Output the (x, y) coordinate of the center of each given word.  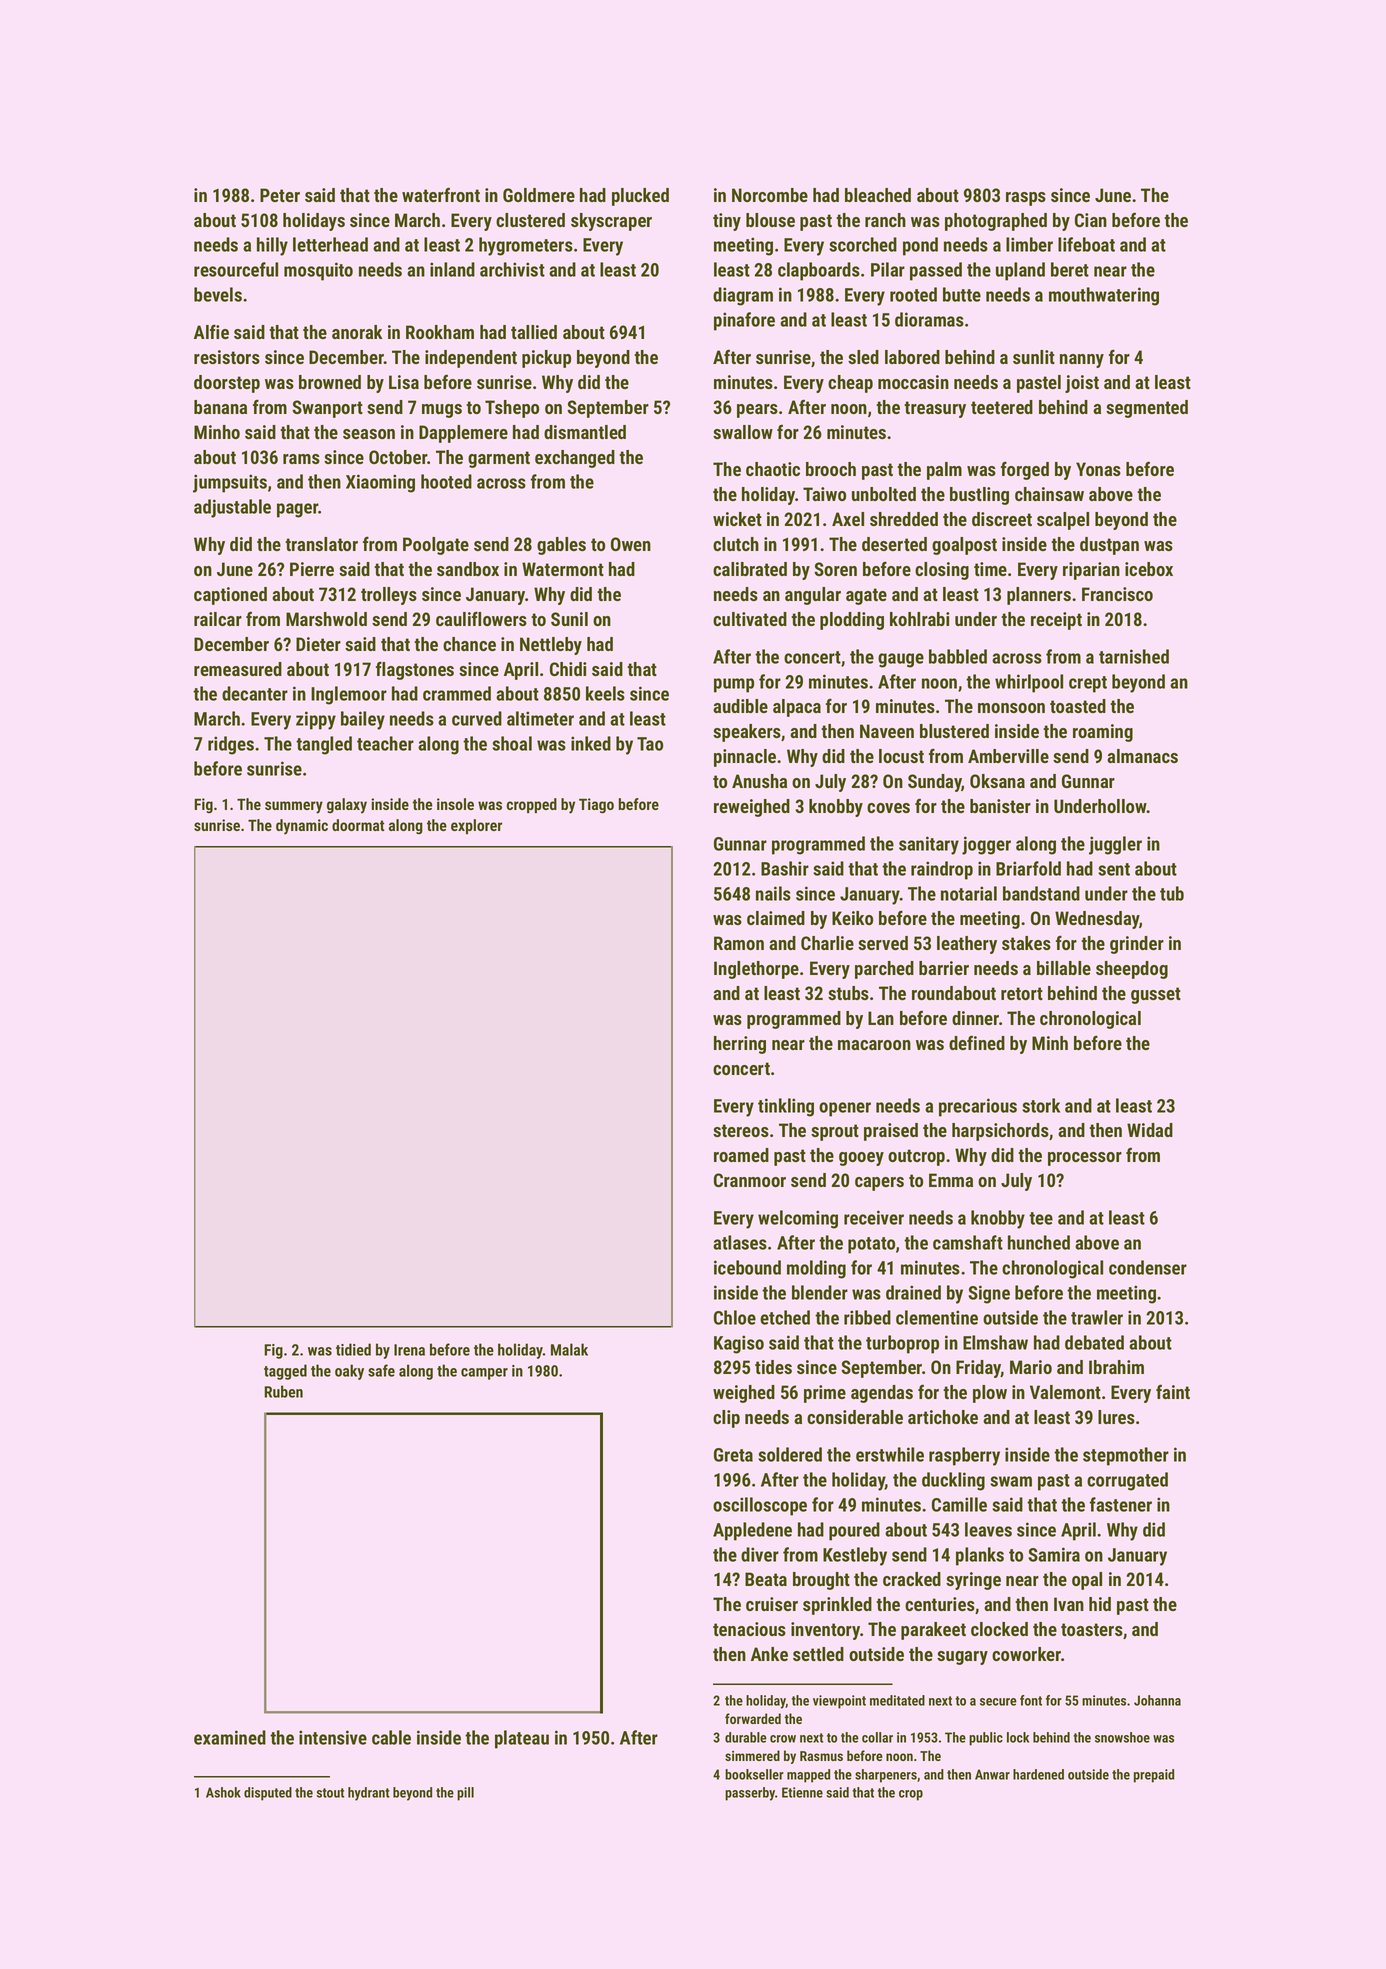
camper (484, 1374)
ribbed (867, 1317)
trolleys (389, 596)
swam (1011, 1481)
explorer (476, 826)
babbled (958, 656)
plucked (640, 197)
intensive (333, 1737)
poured (854, 1531)
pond (920, 246)
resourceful (236, 269)
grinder (1137, 945)
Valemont (1065, 1392)
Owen (631, 544)
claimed (776, 918)
